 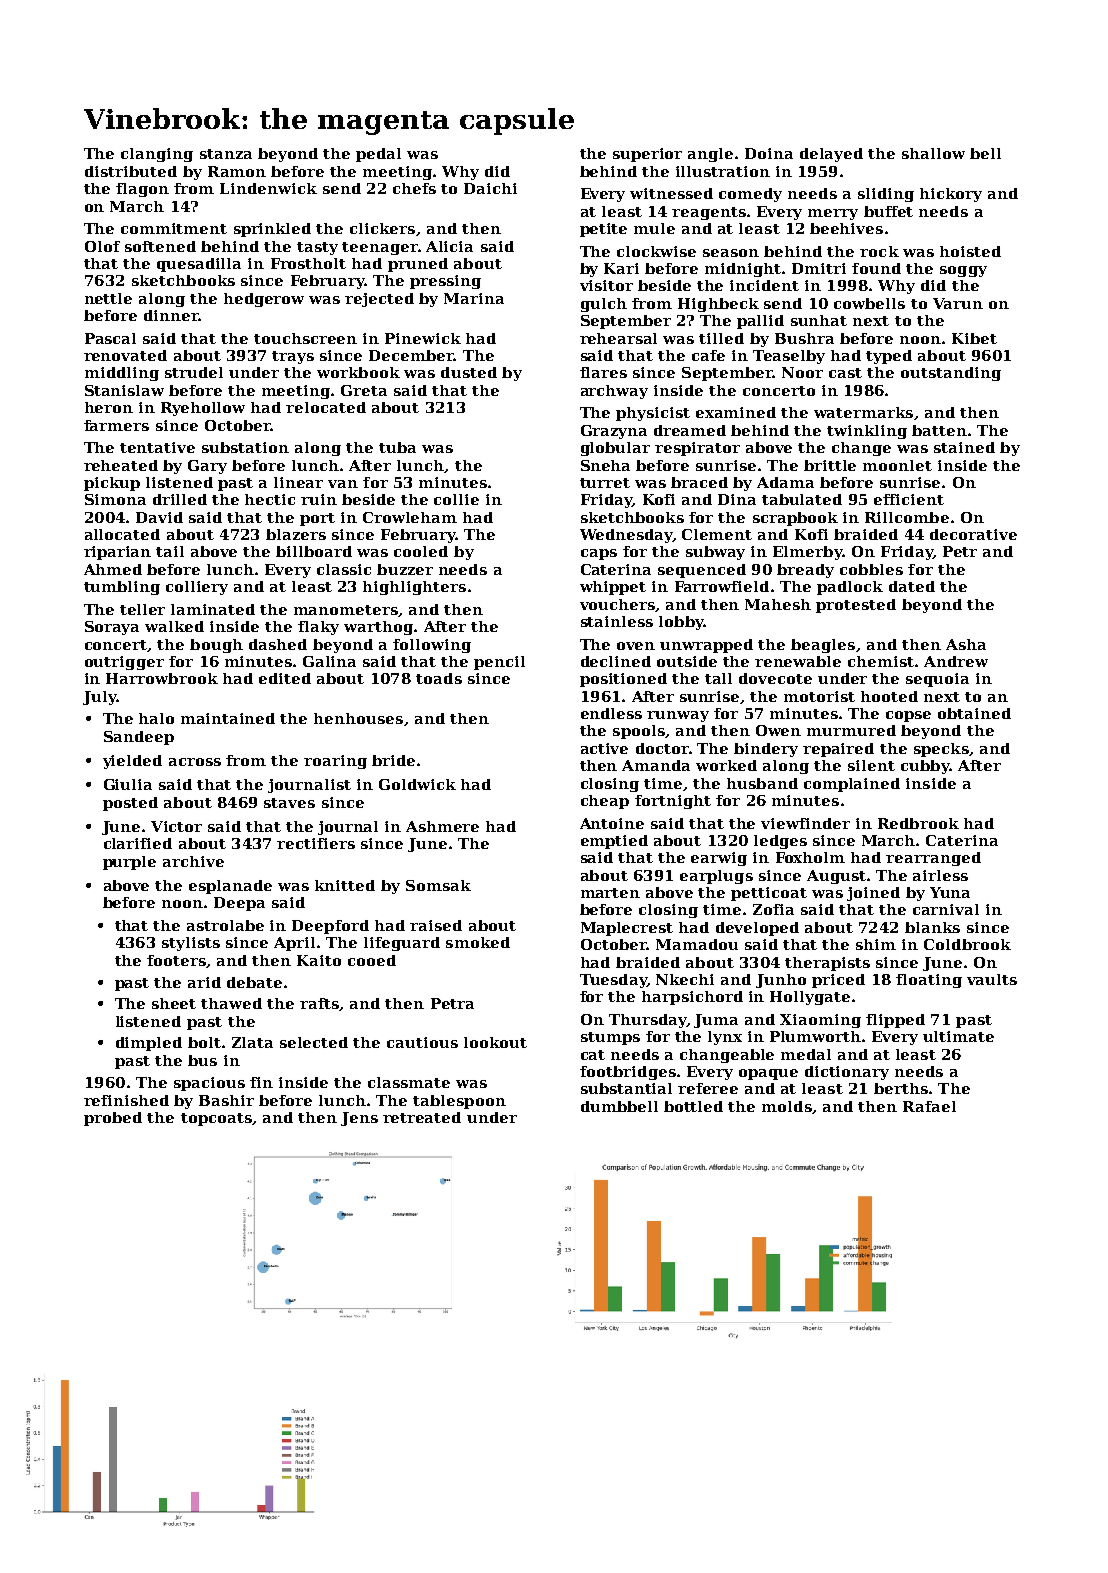 What do you see at coordinates (113, 1119) in the page?
I see `probed` at bounding box center [113, 1119].
